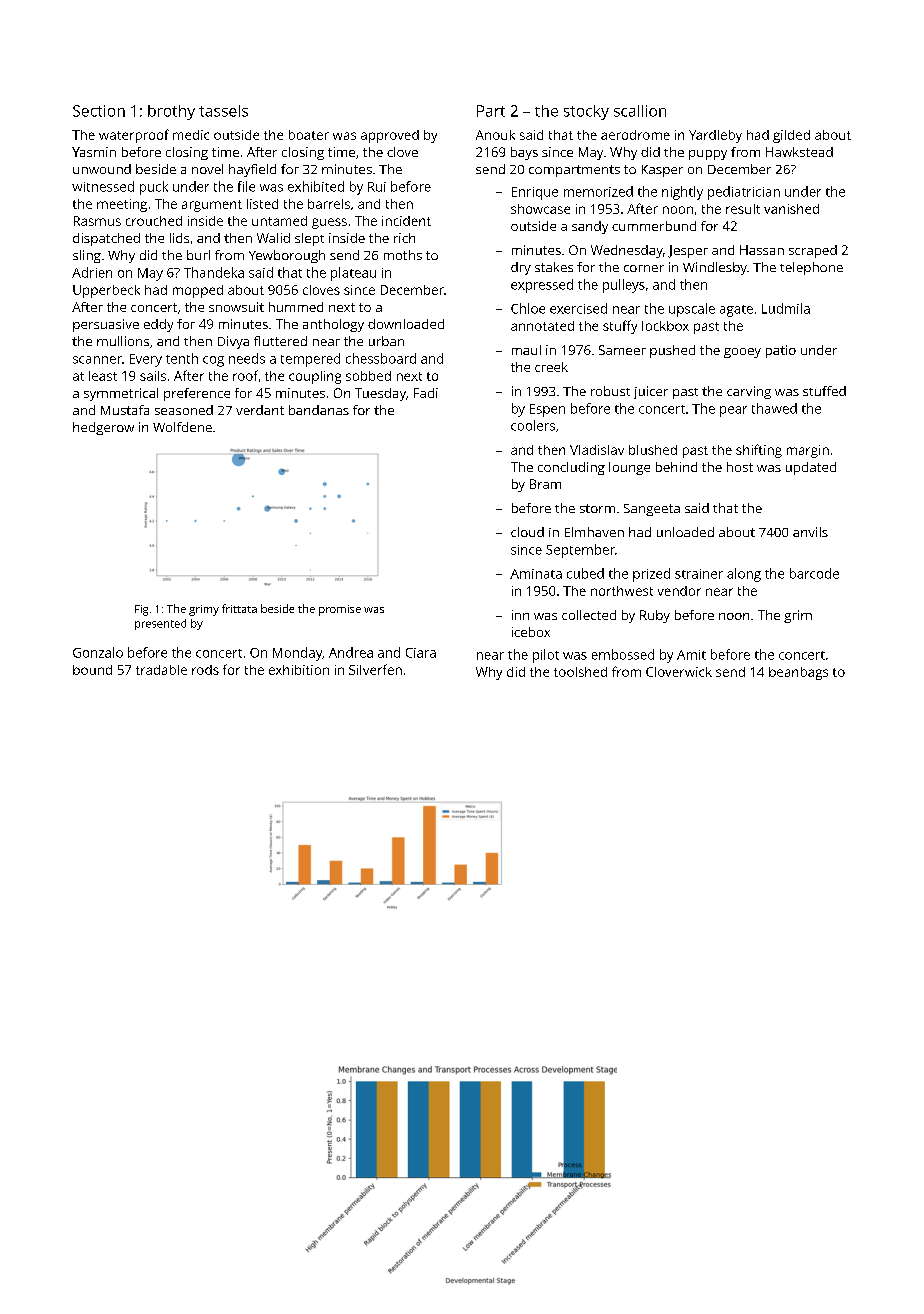  Describe the element at coordinates (814, 573) in the page. I see `barcode` at that location.
